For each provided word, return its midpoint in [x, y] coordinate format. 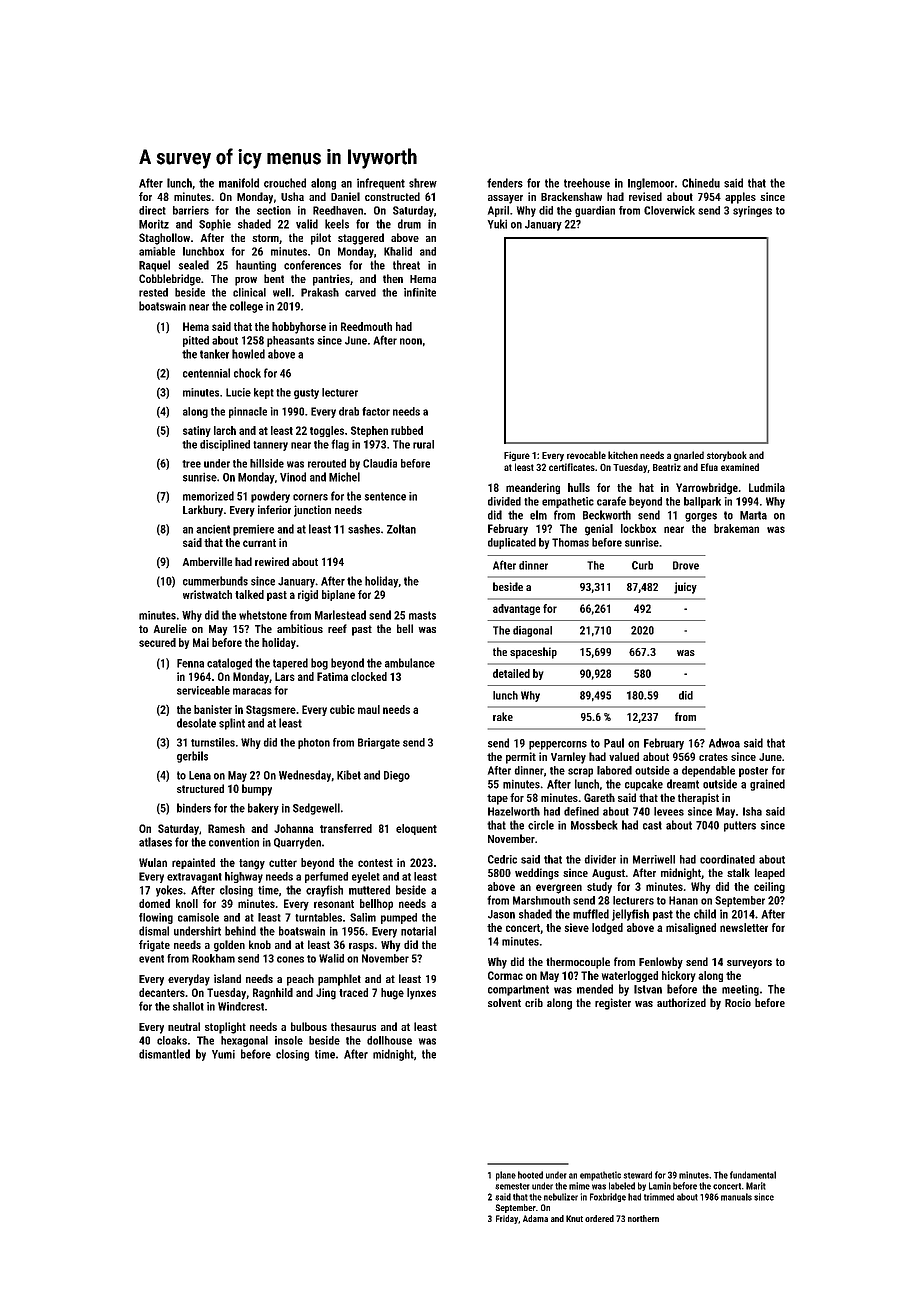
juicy [685, 588]
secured [157, 642]
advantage [516, 609]
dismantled [164, 1054]
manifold [239, 183]
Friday [507, 1219]
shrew [423, 183]
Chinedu [701, 183]
